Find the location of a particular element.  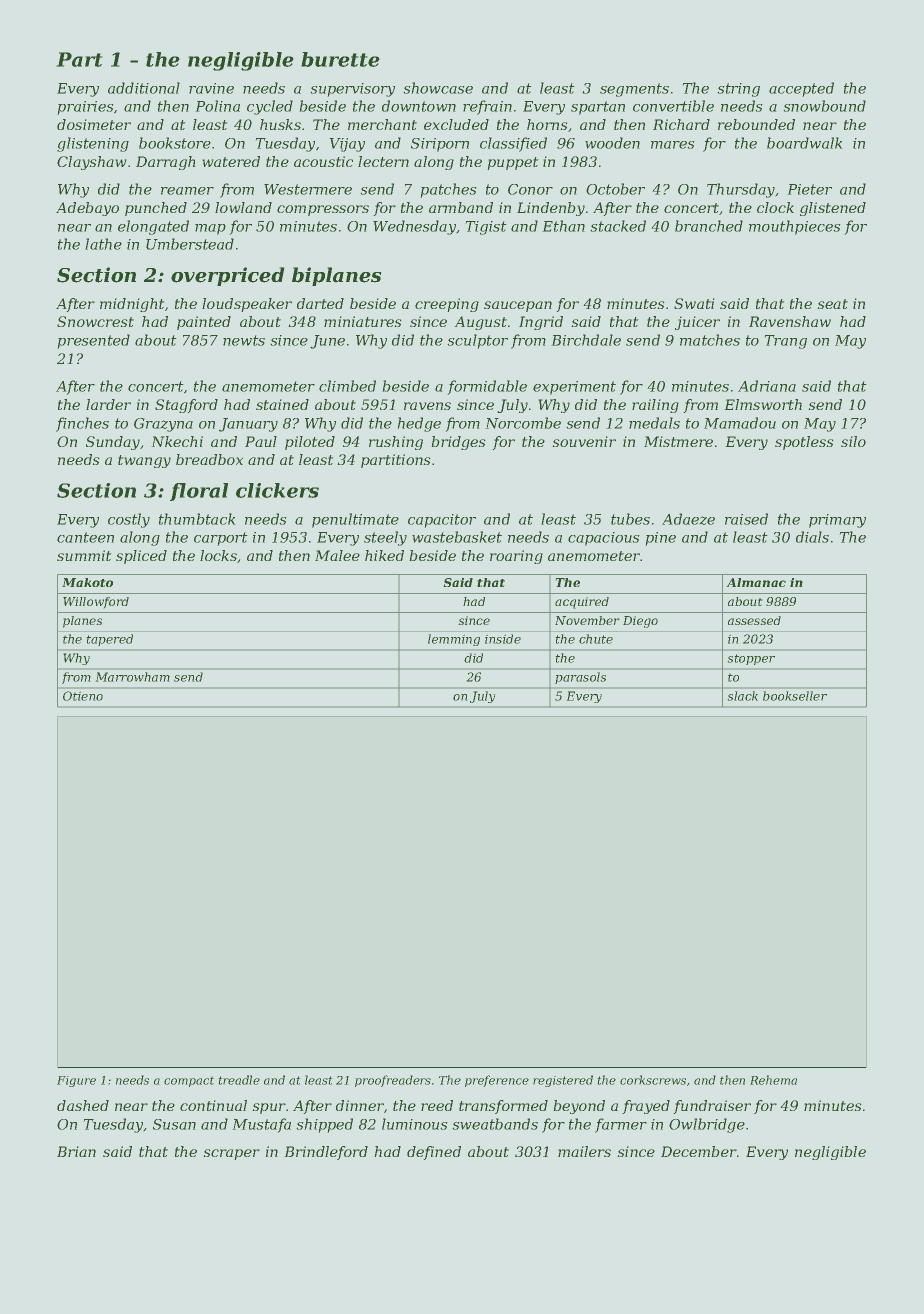

showcase is located at coordinates (438, 88).
